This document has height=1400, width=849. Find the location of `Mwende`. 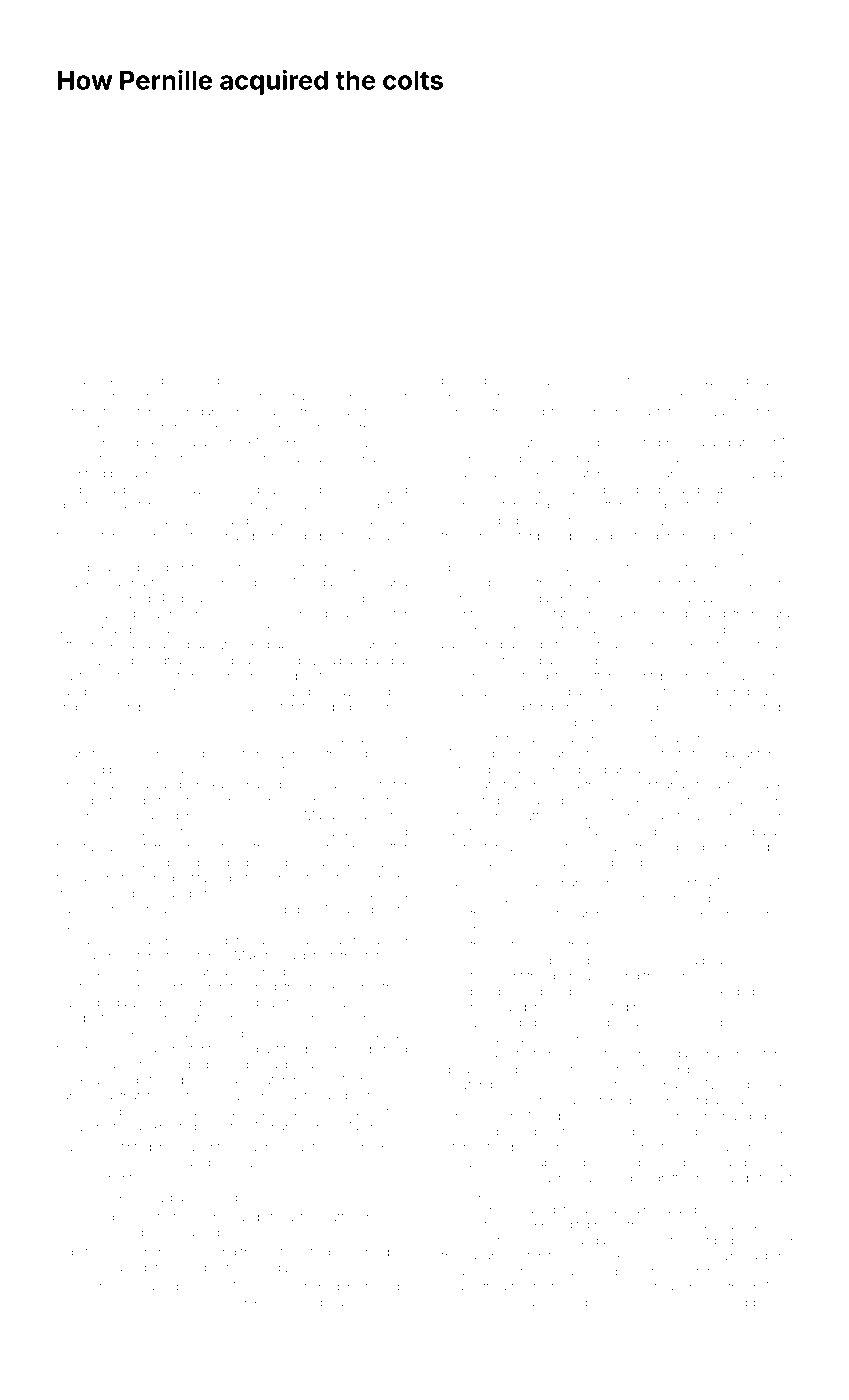

Mwende is located at coordinates (82, 1002).
